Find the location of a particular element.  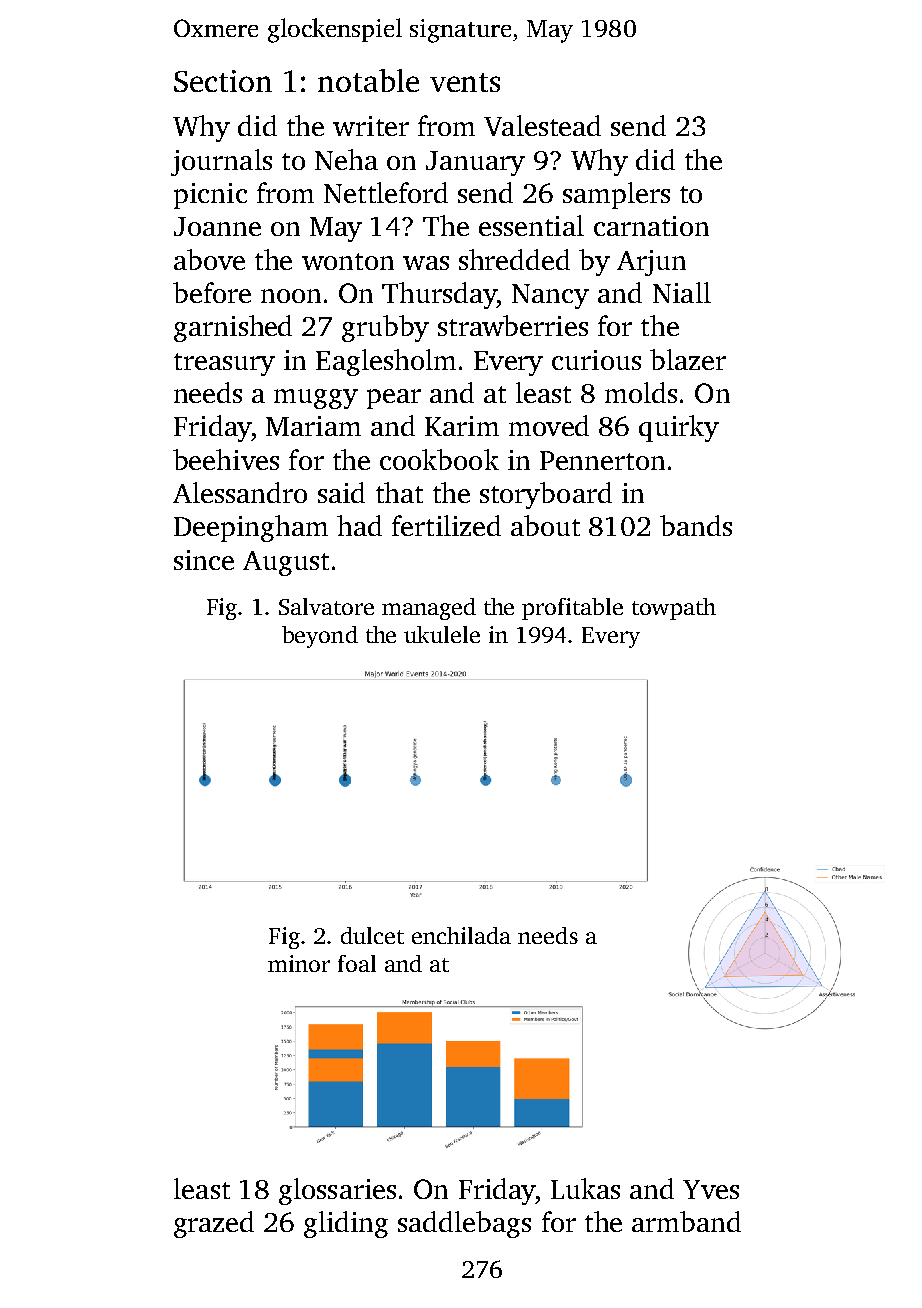

notable is located at coordinates (368, 80).
